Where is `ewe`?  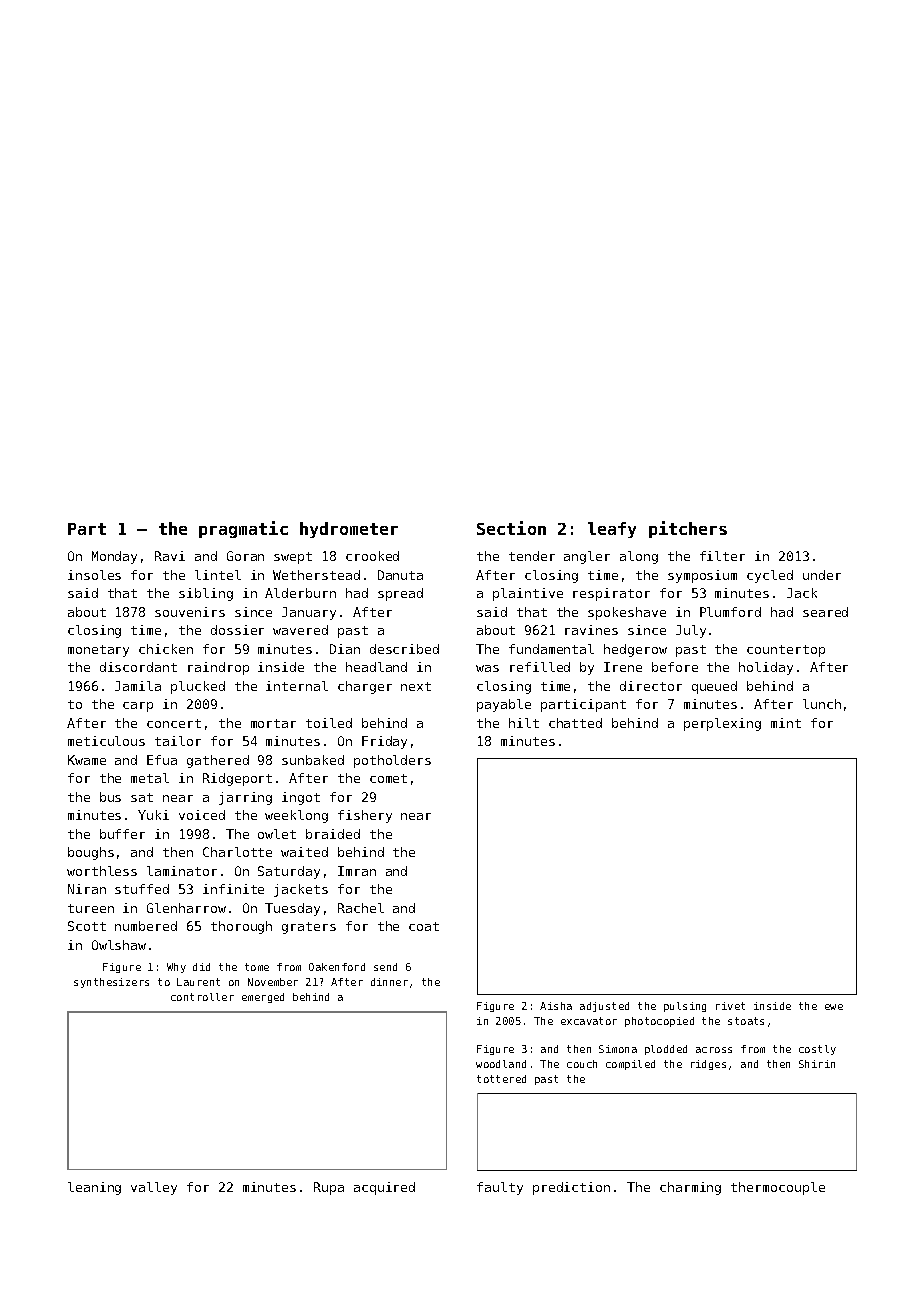 ewe is located at coordinates (834, 1007).
